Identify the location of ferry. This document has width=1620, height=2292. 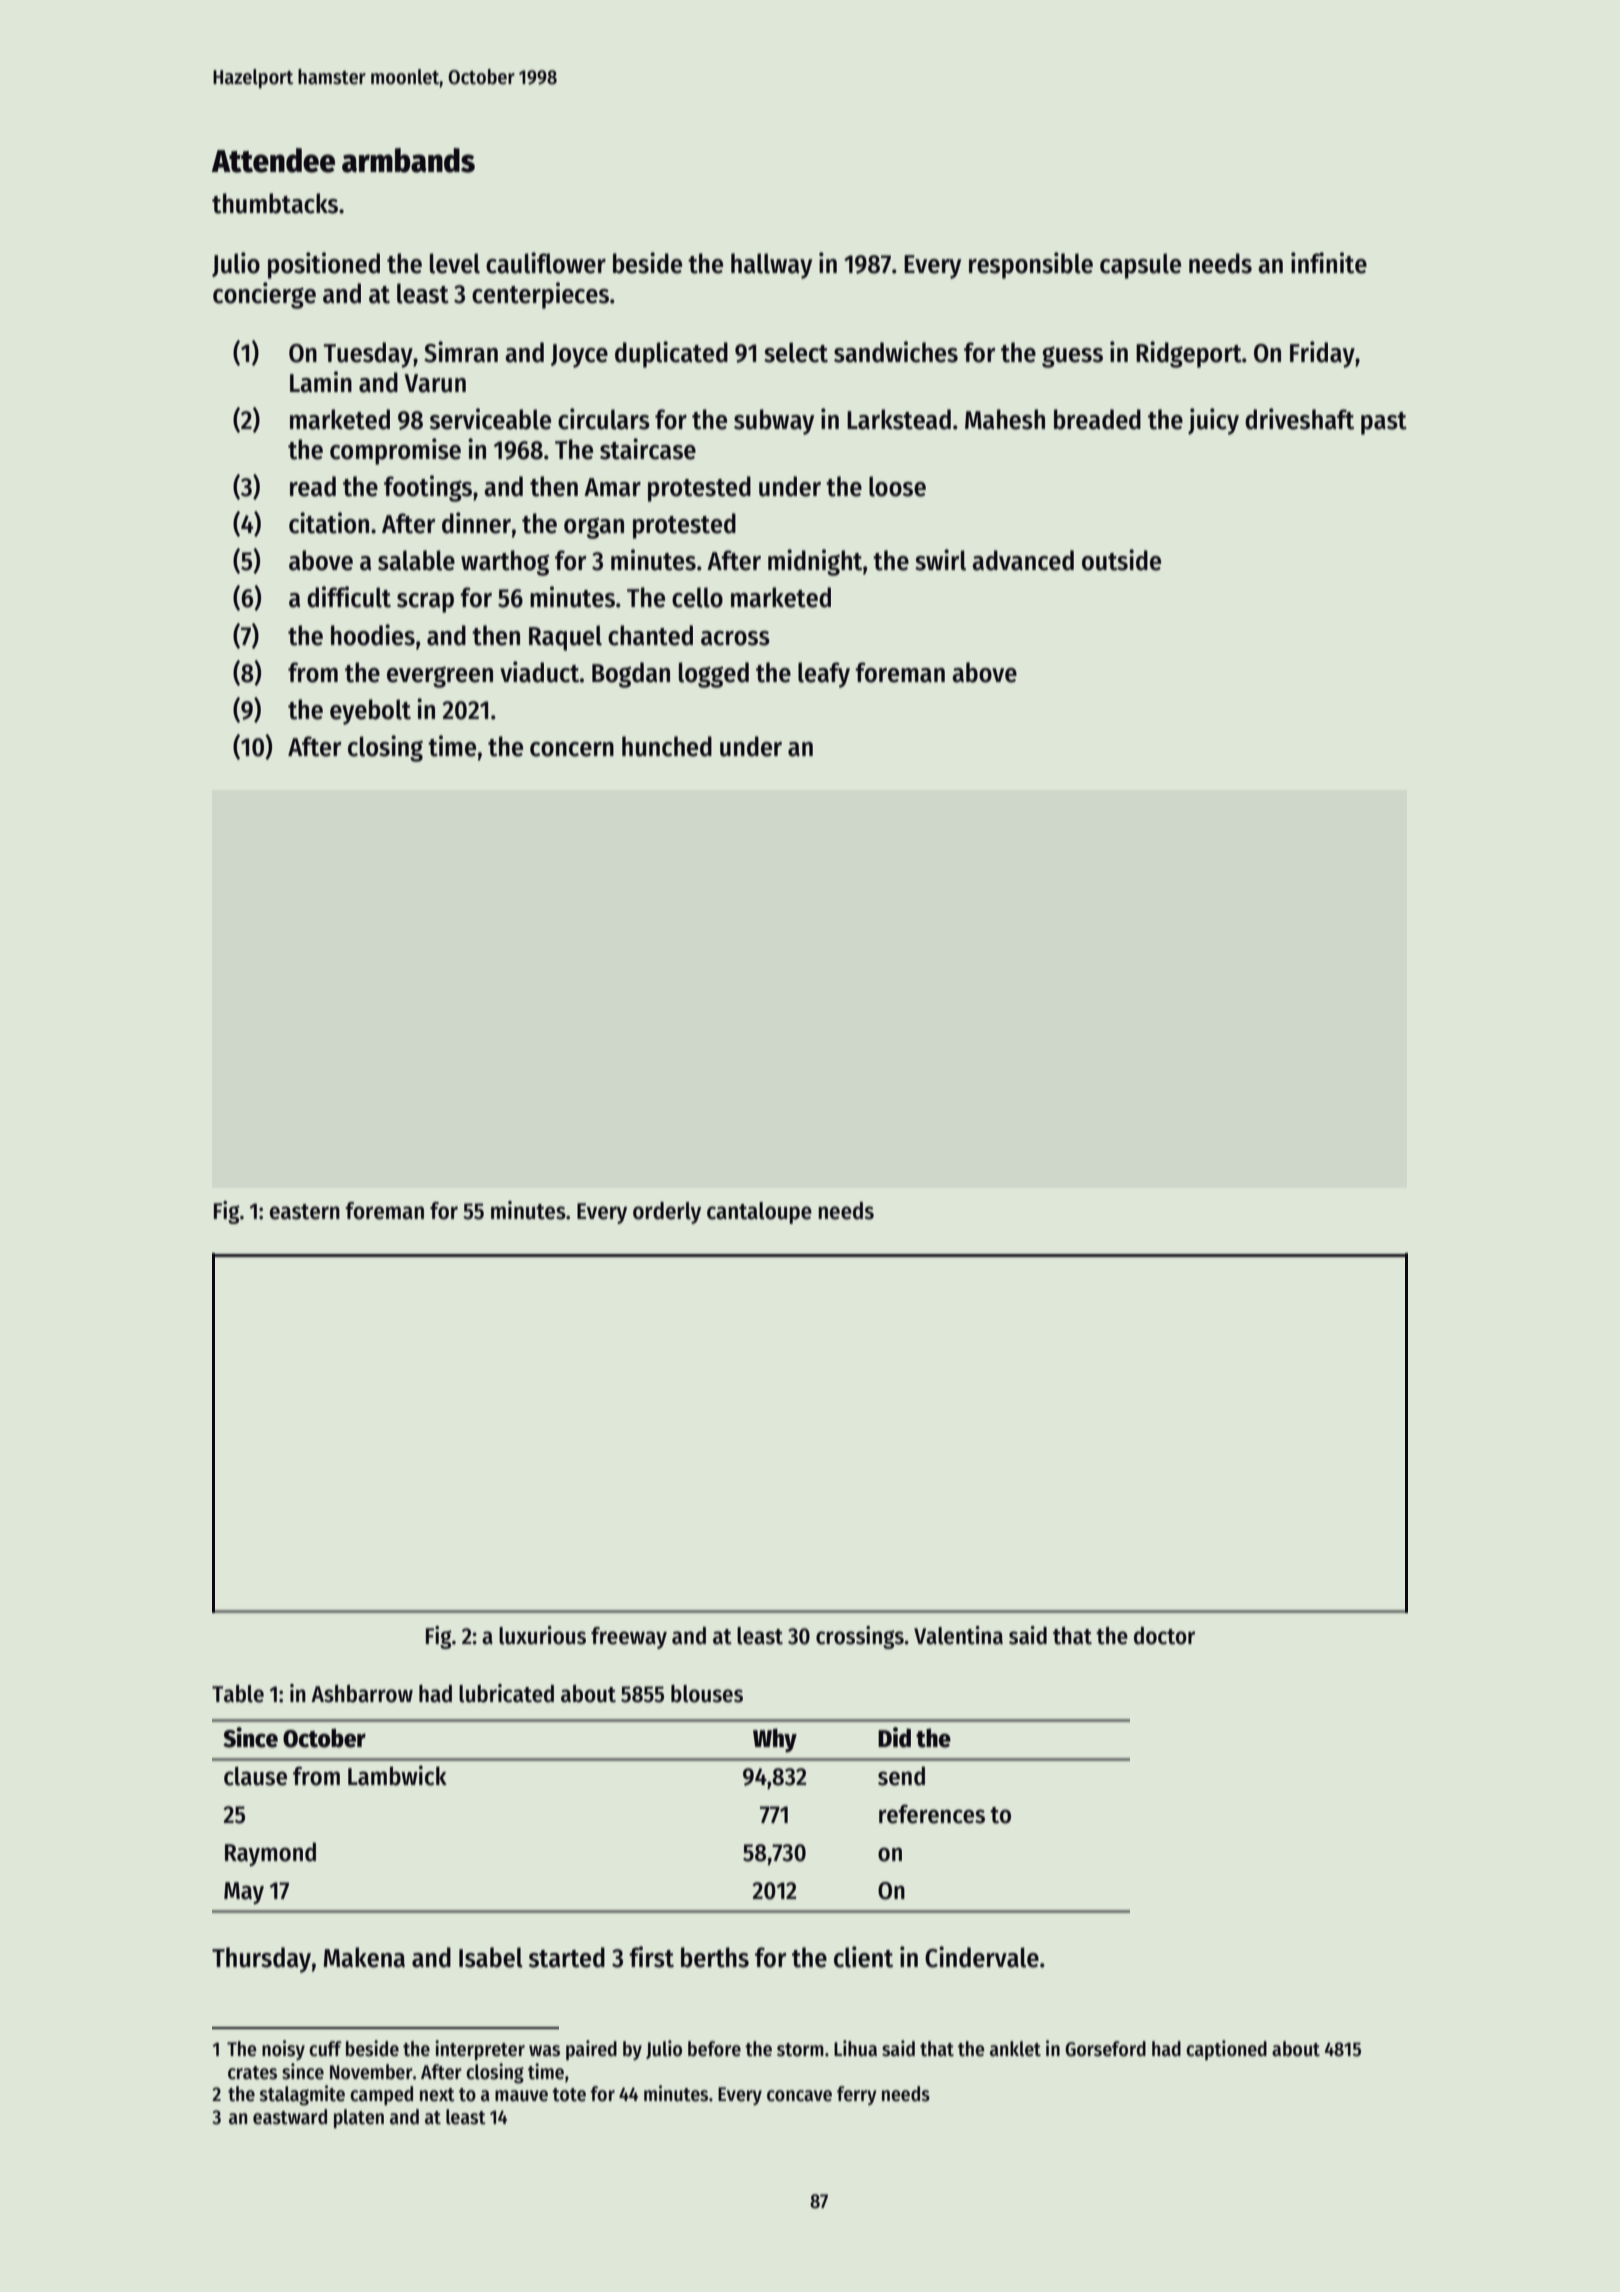
(857, 2095).
